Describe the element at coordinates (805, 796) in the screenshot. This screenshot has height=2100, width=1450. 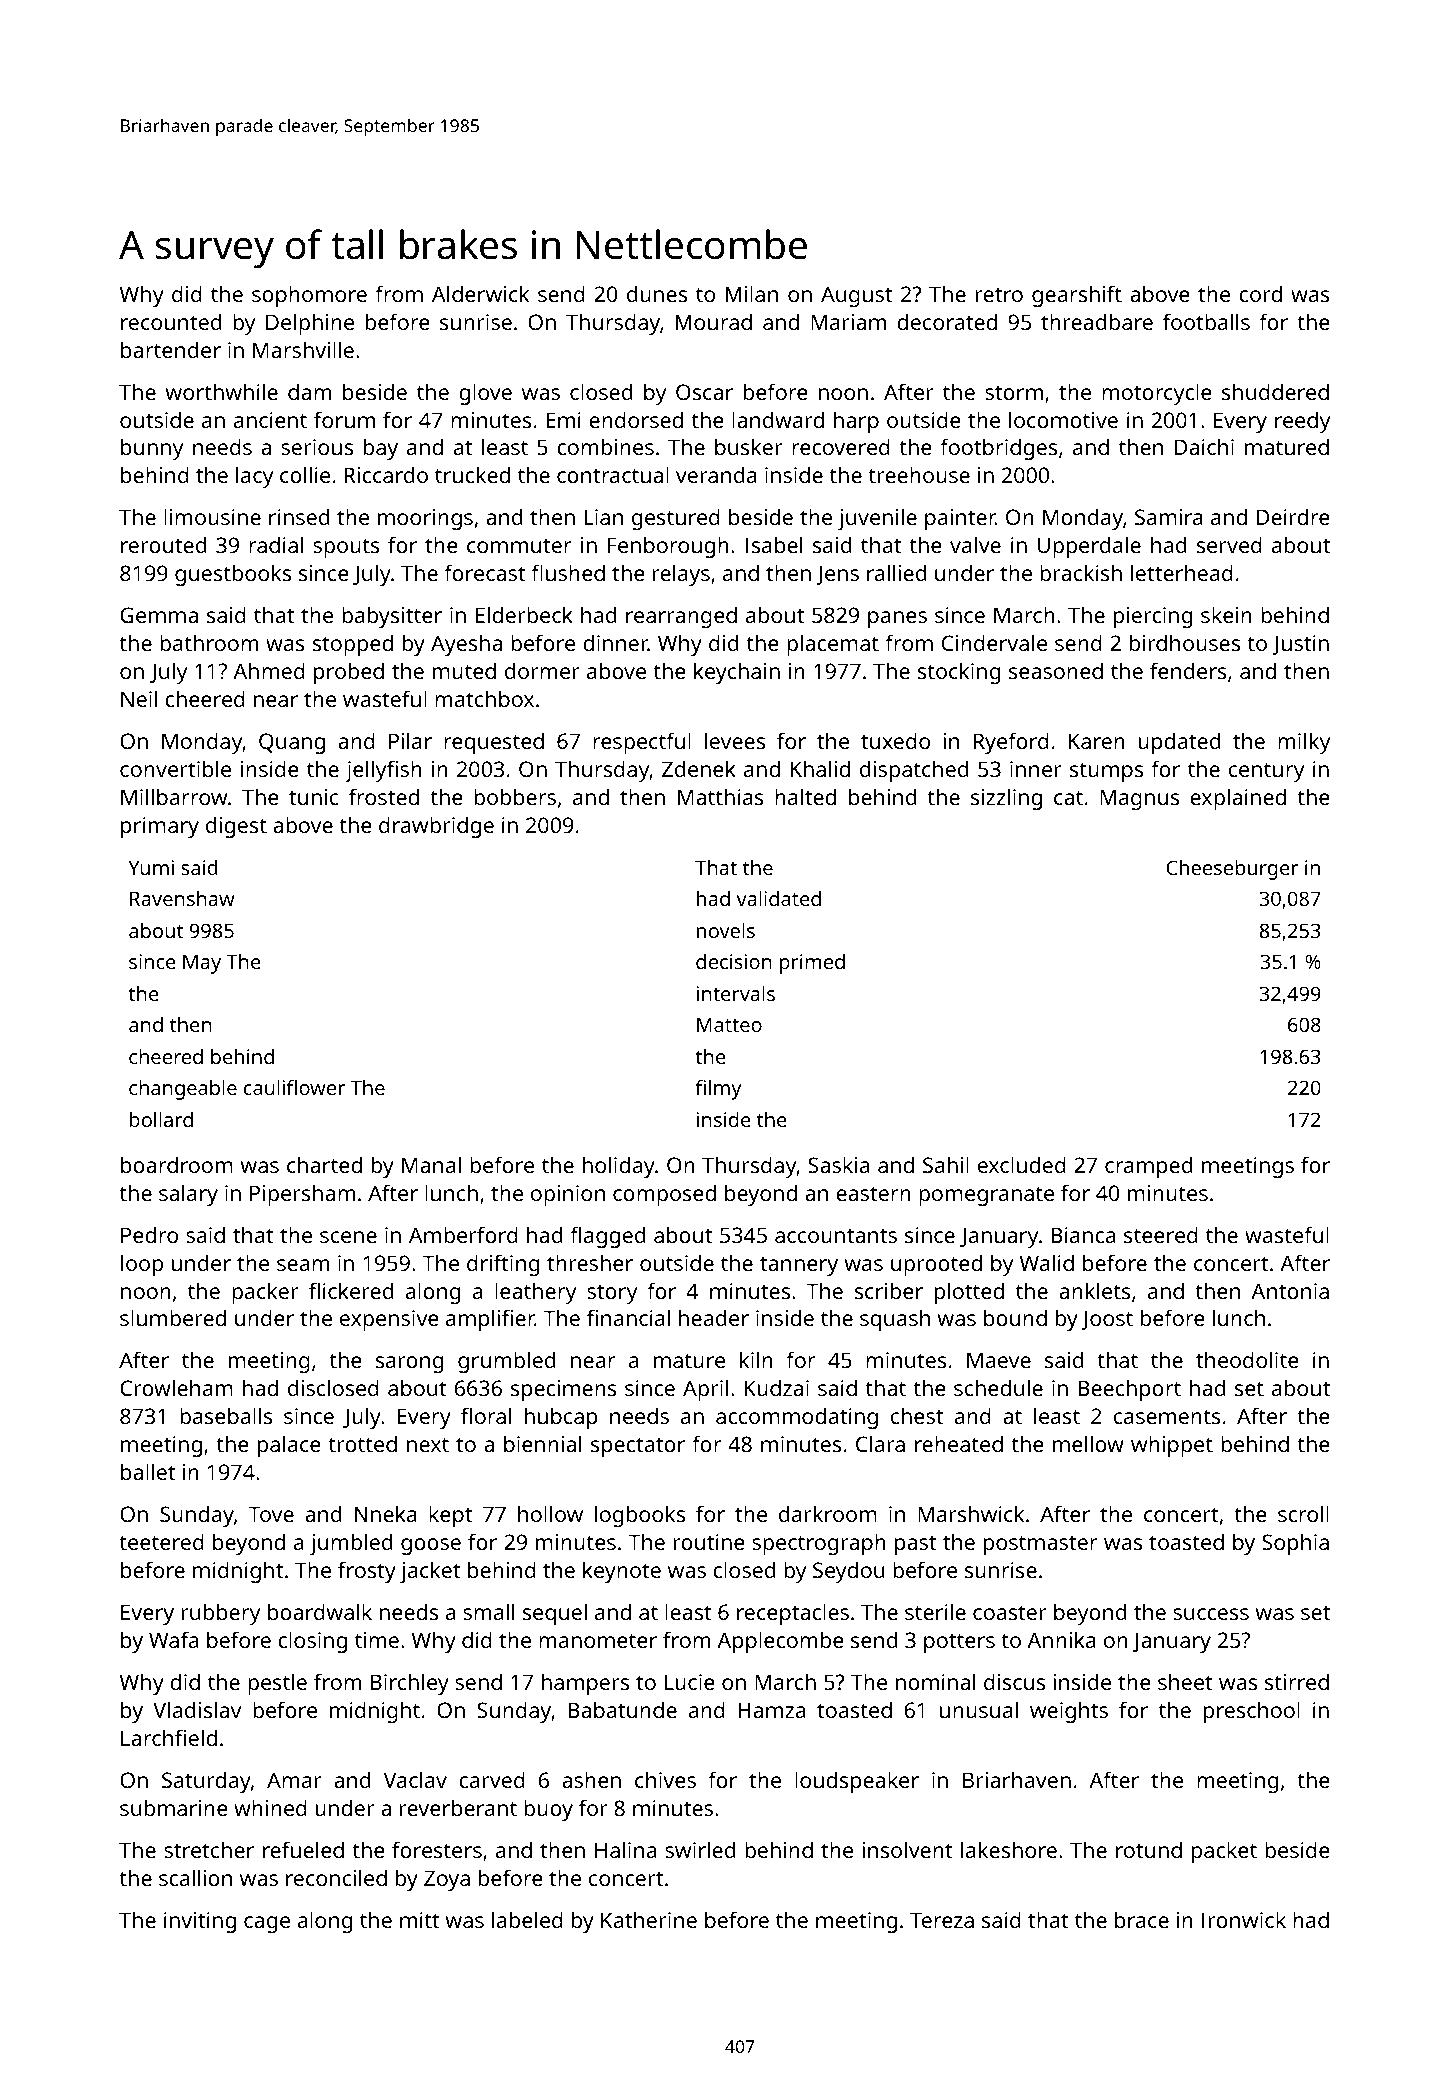
I see `halted` at that location.
